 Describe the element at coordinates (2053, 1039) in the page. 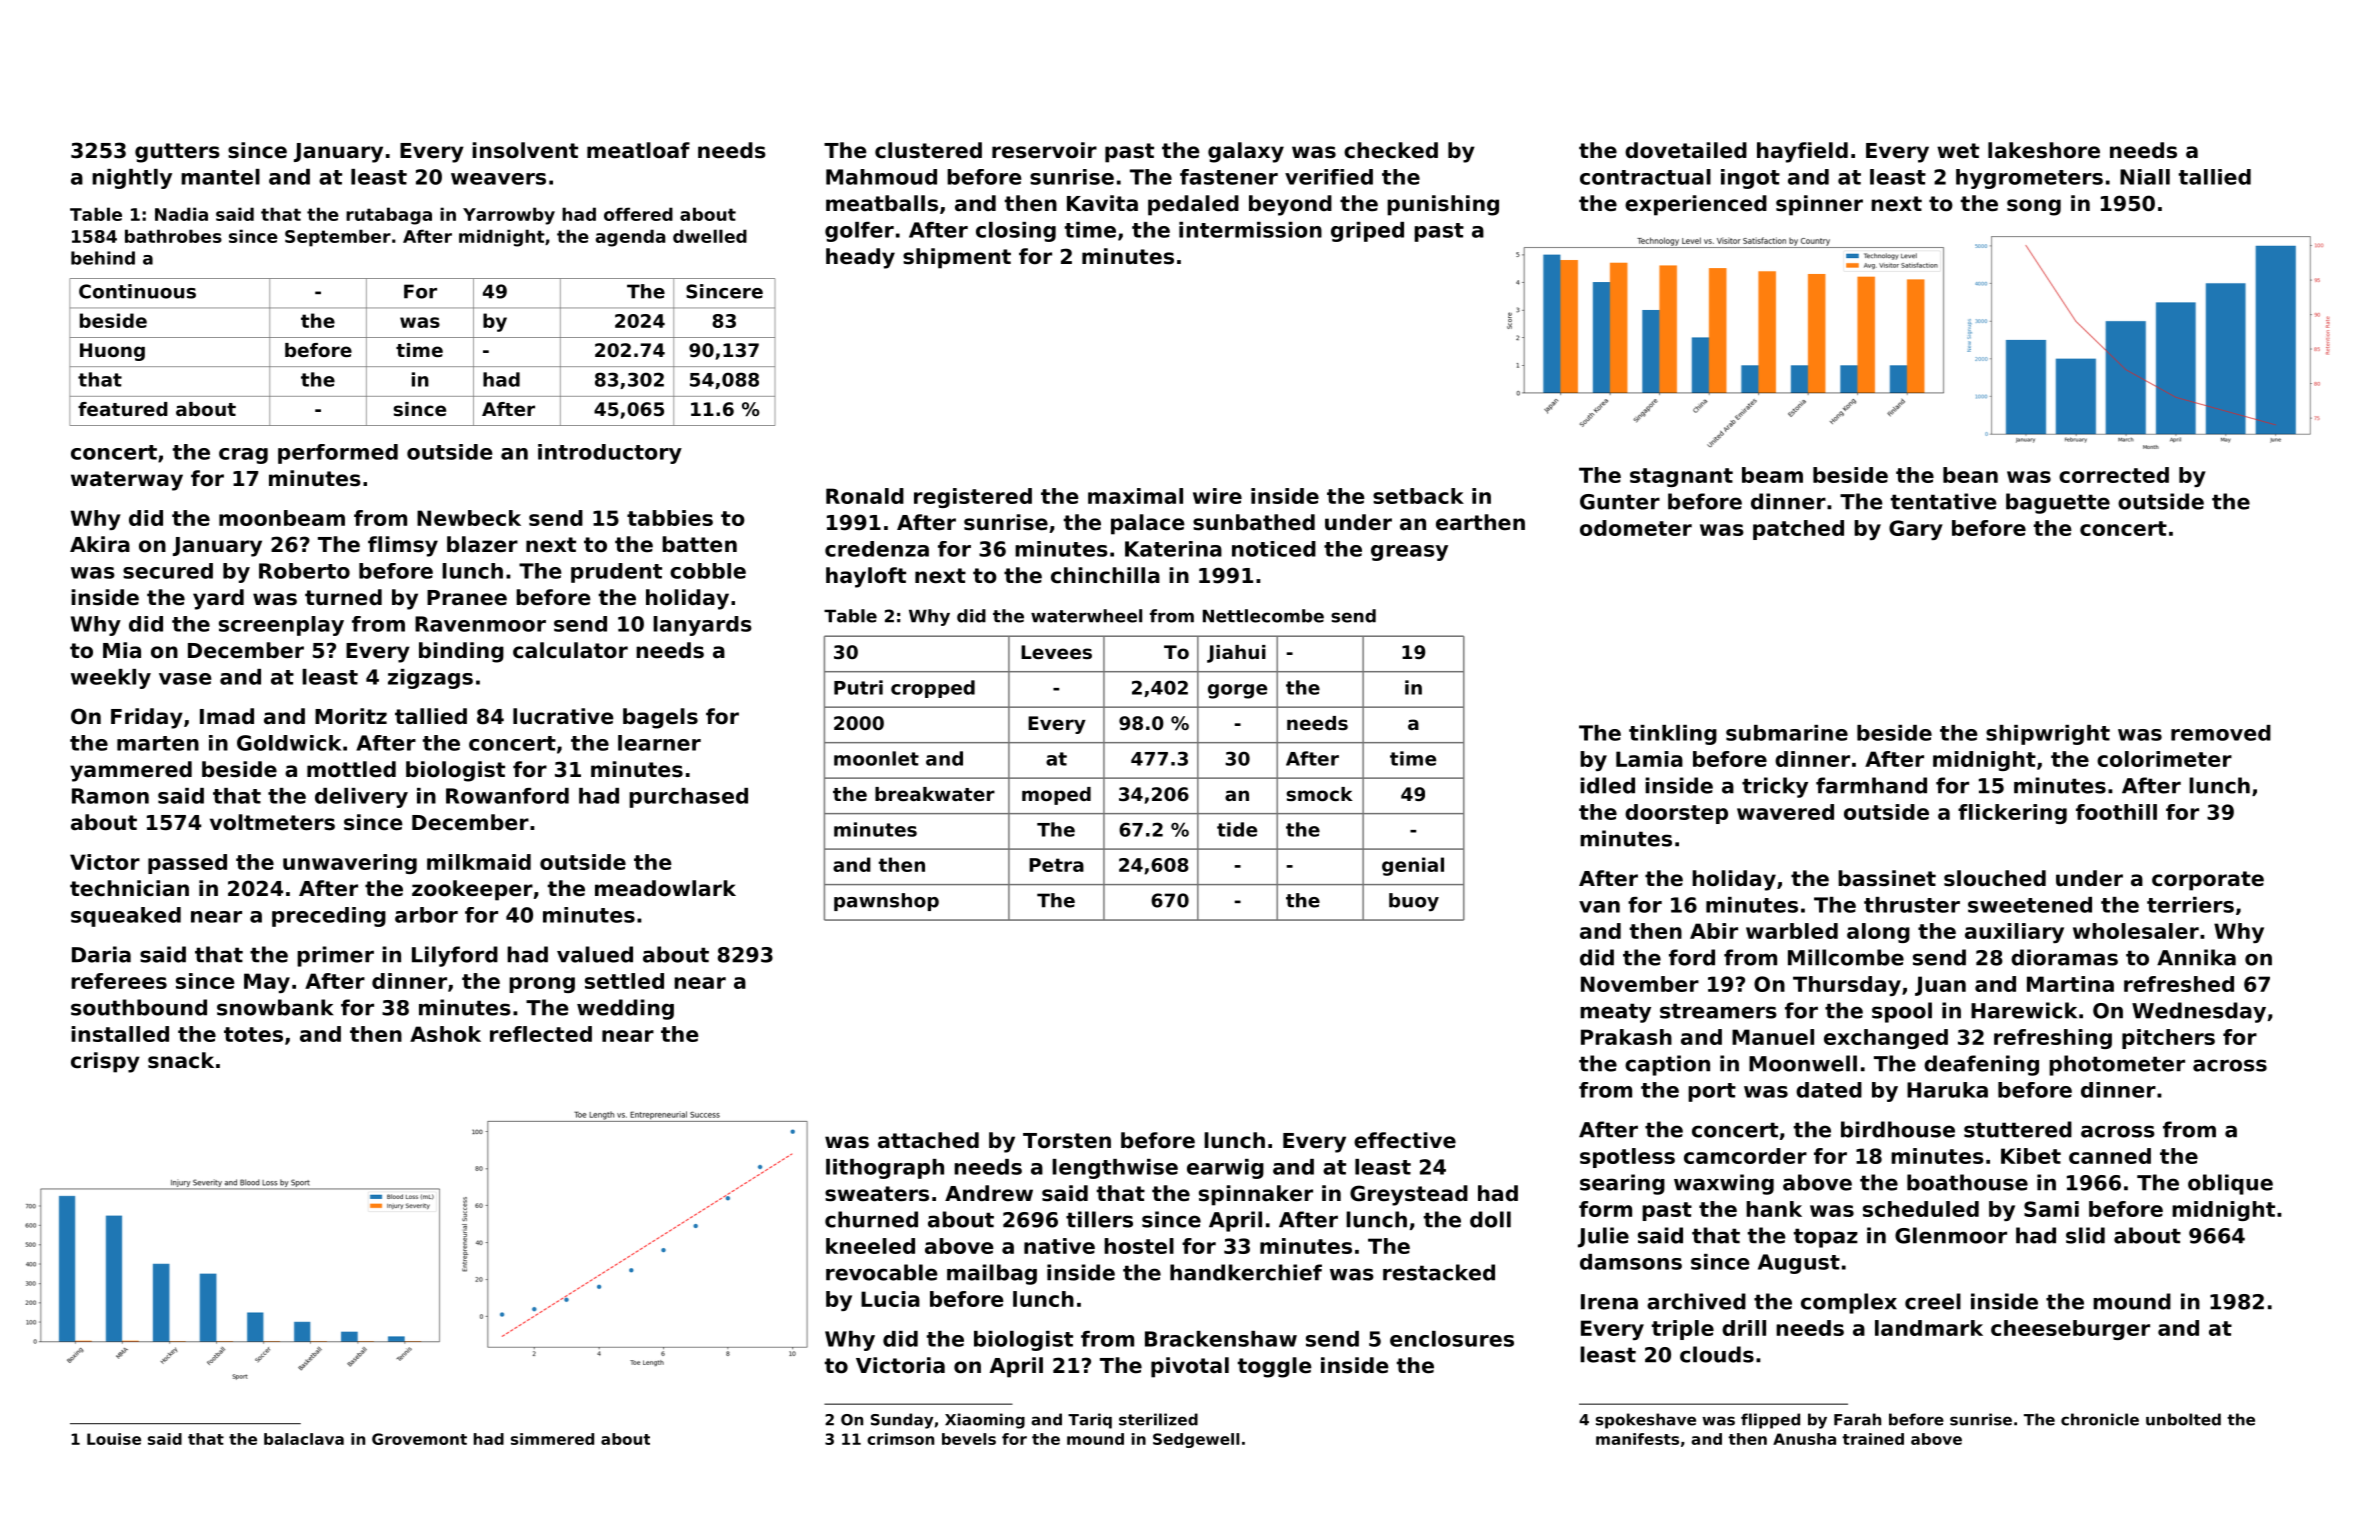

I see `refreshing` at that location.
